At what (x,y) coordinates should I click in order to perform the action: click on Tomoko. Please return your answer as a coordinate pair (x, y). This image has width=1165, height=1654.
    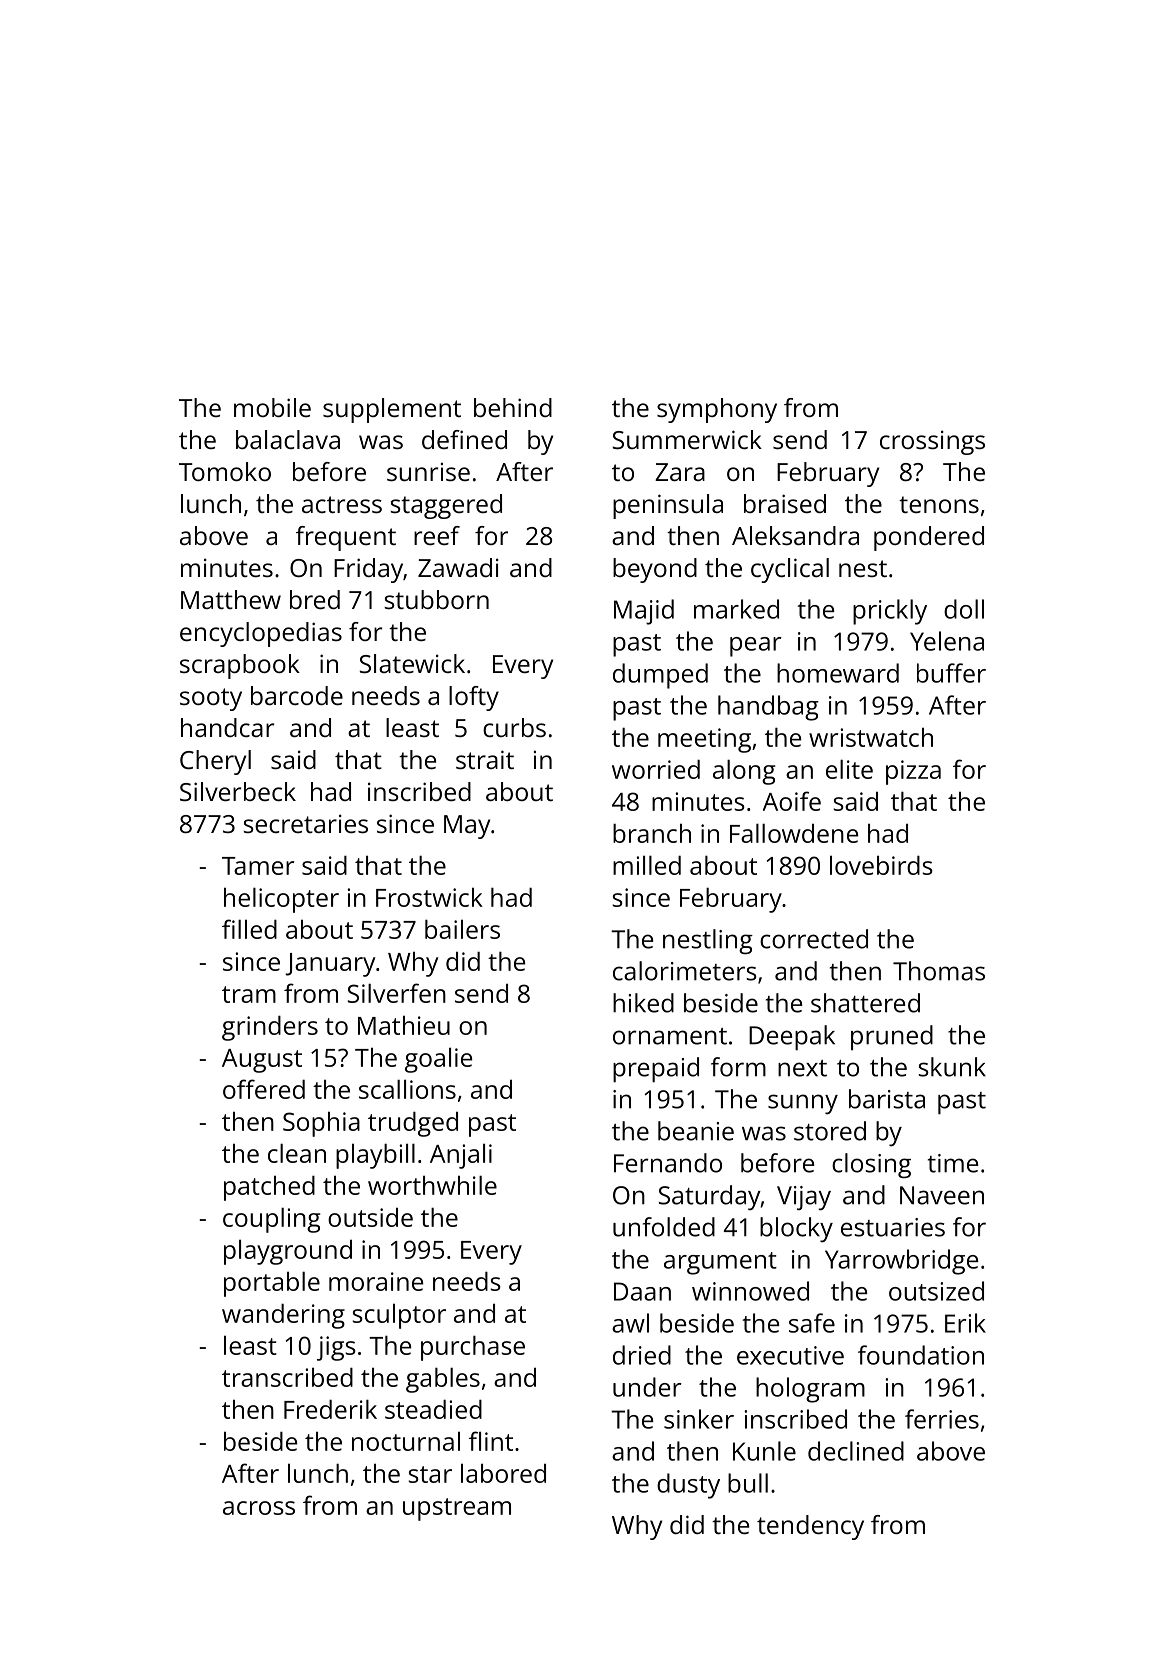
    Looking at the image, I should click on (225, 471).
